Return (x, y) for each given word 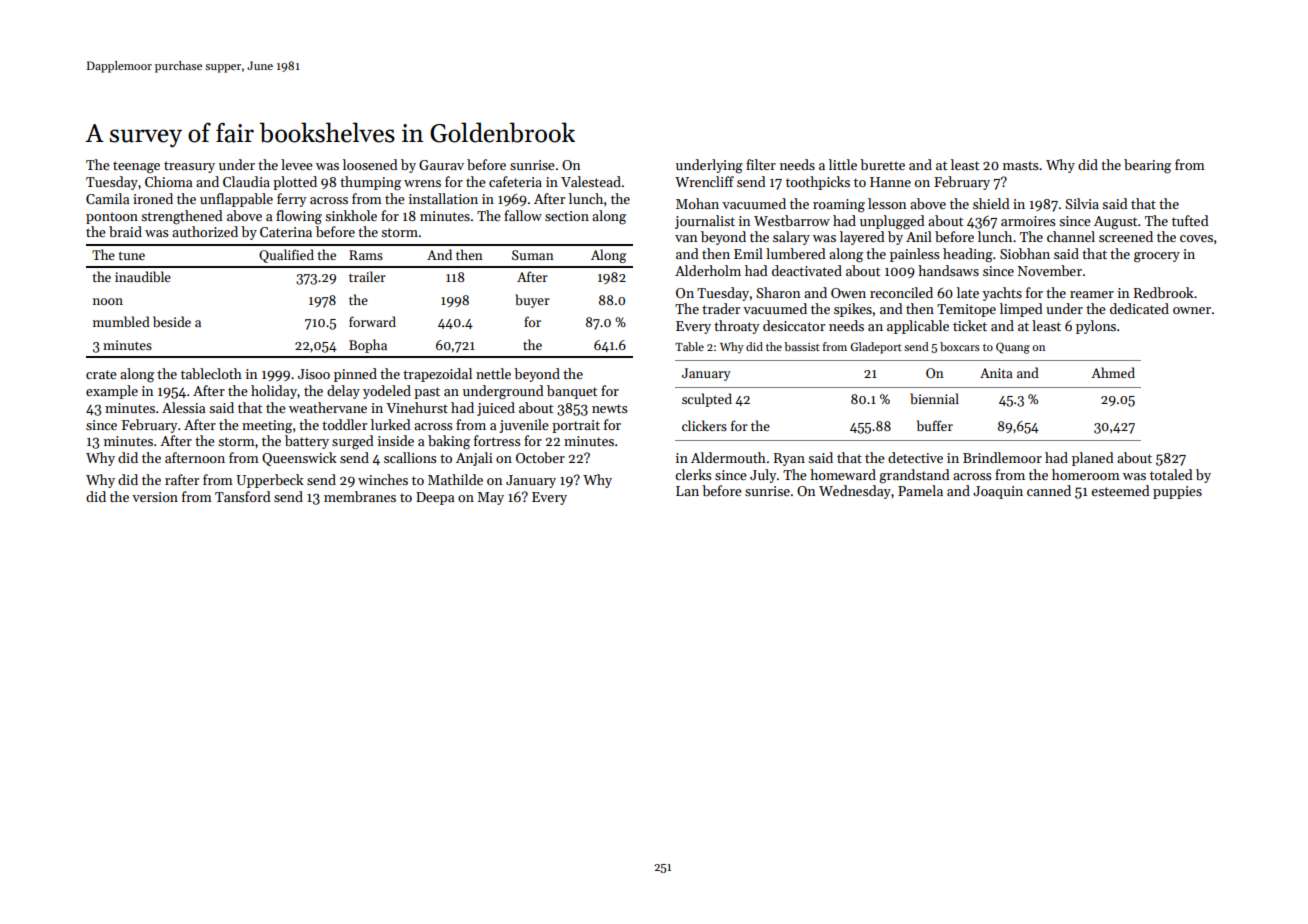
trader (721, 308)
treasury (189, 167)
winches (383, 479)
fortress (497, 440)
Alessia (183, 407)
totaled (1171, 474)
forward (372, 321)
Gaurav (441, 165)
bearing (1147, 166)
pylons (1096, 327)
